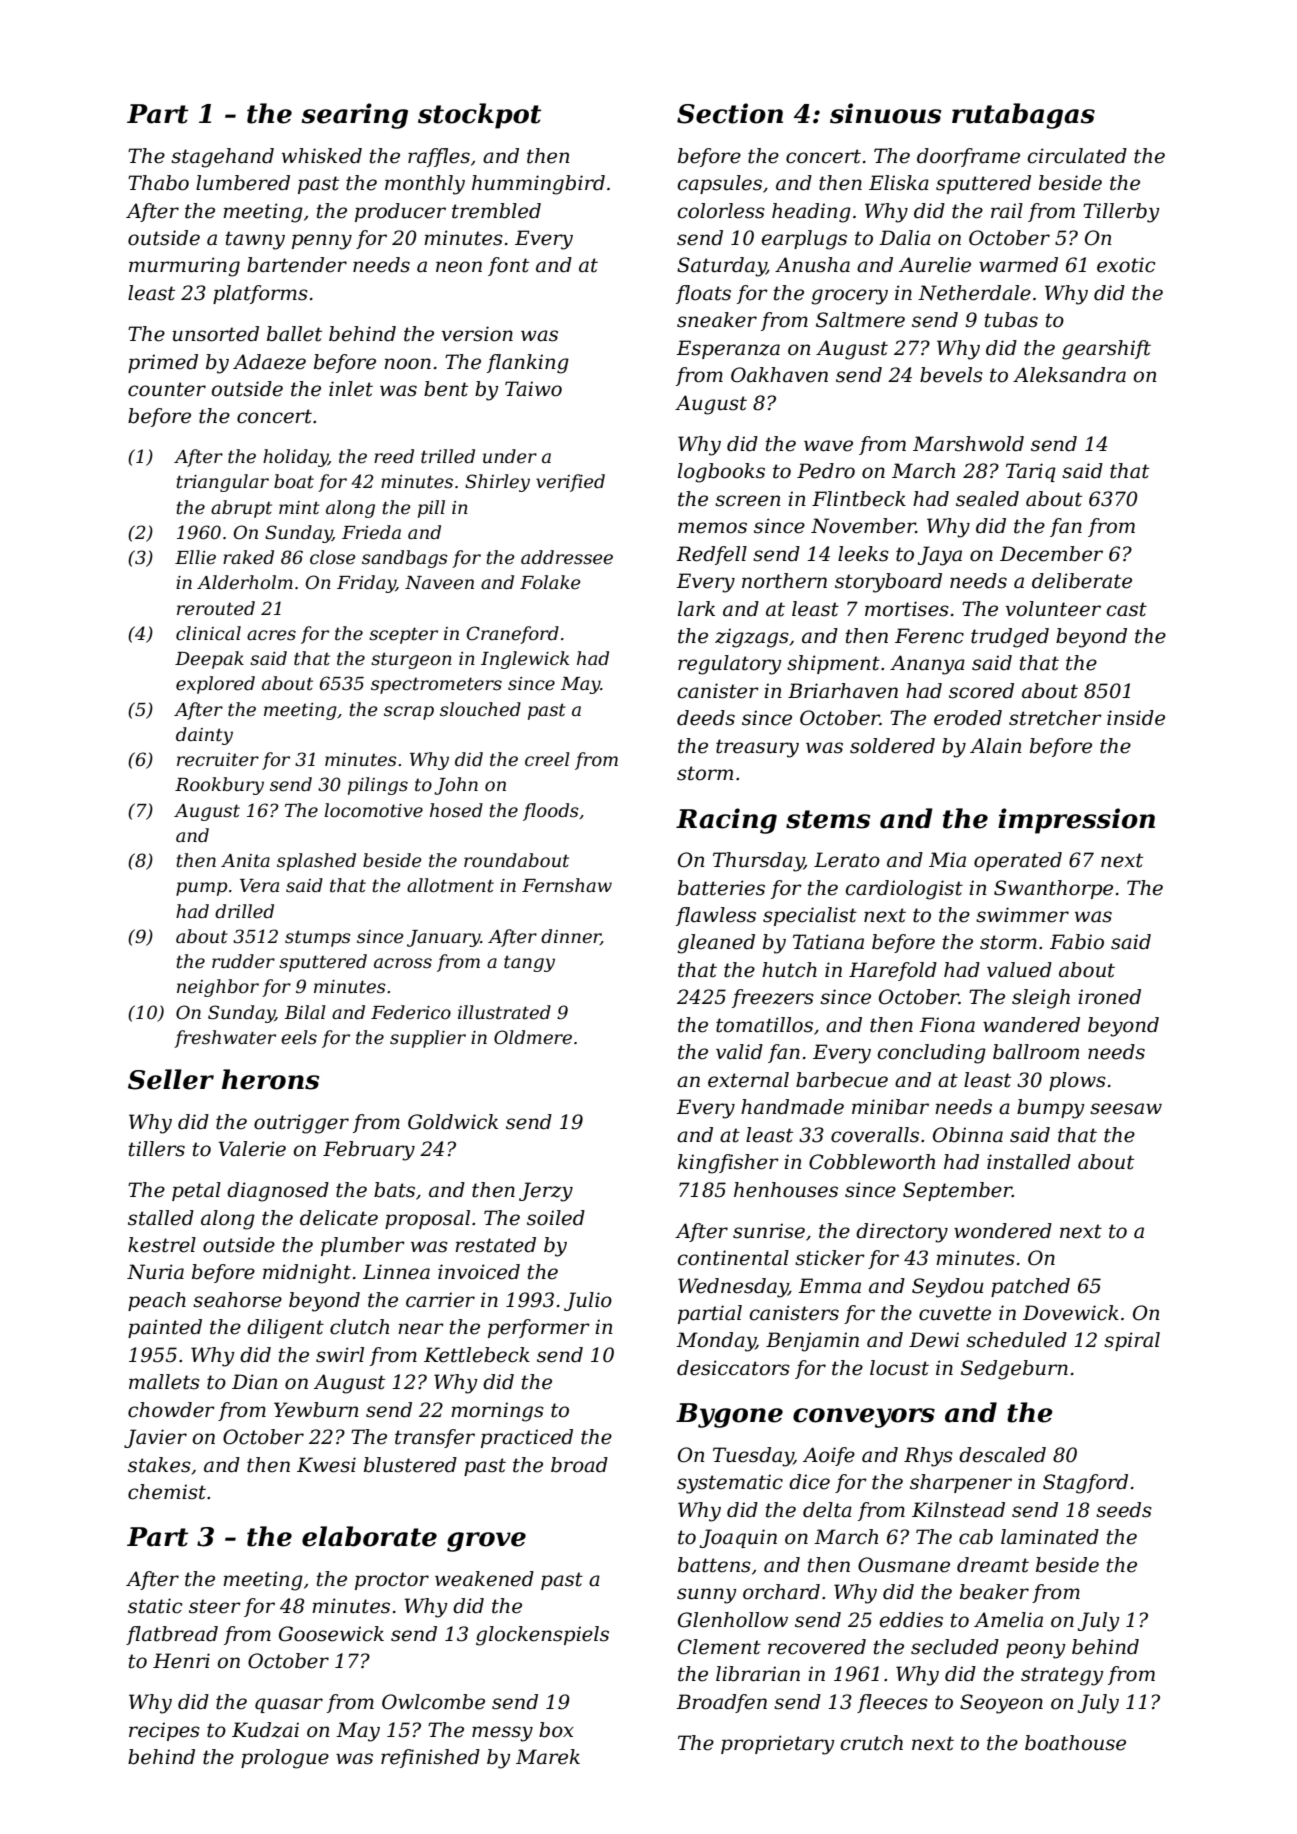 The image size is (1297, 1834). Describe the element at coordinates (728, 349) in the document. I see `Esperanza` at that location.
